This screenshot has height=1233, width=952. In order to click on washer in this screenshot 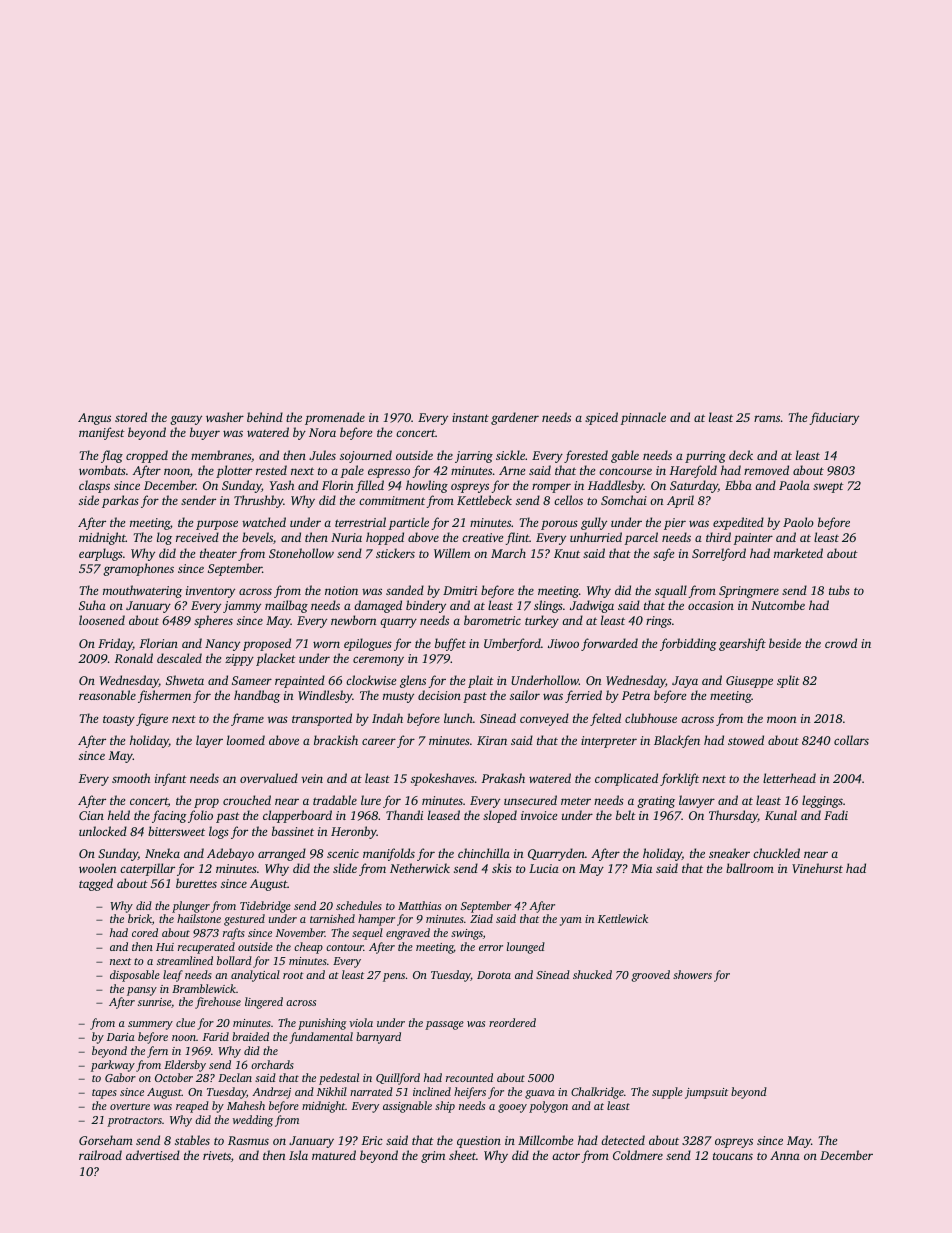, I will do `click(225, 417)`.
